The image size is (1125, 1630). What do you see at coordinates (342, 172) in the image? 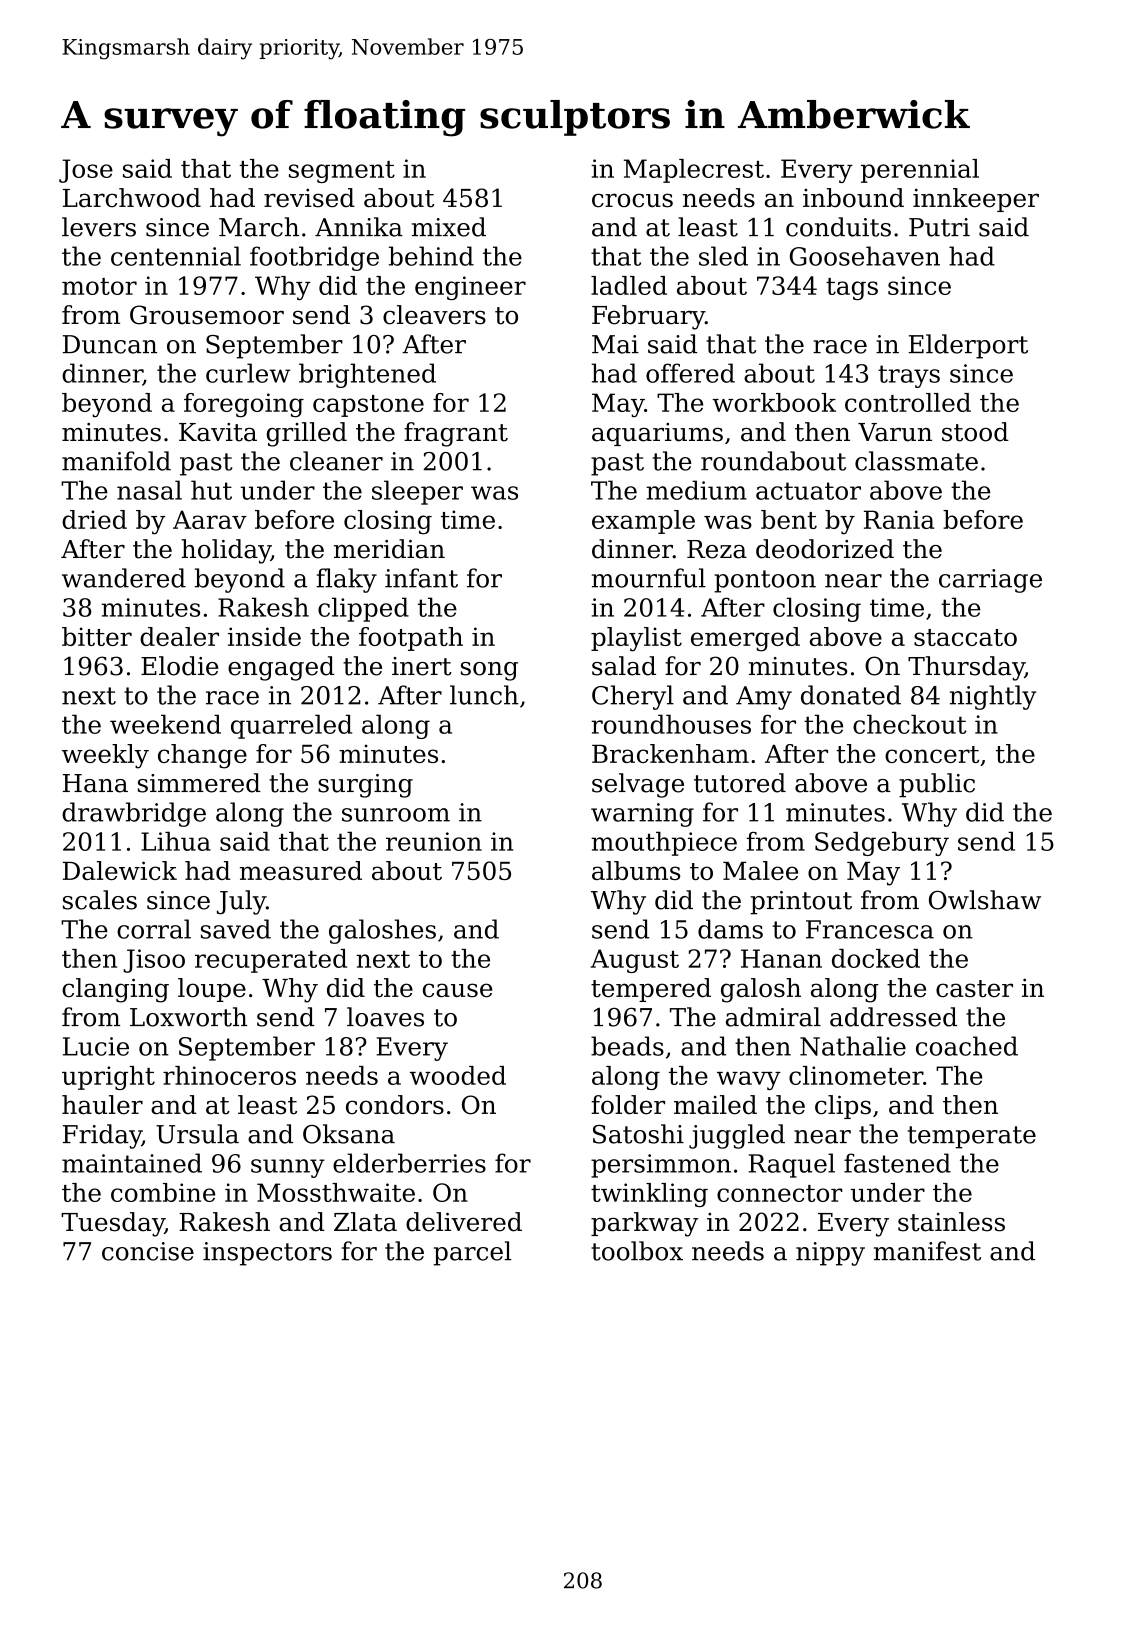
I see `segment` at bounding box center [342, 172].
